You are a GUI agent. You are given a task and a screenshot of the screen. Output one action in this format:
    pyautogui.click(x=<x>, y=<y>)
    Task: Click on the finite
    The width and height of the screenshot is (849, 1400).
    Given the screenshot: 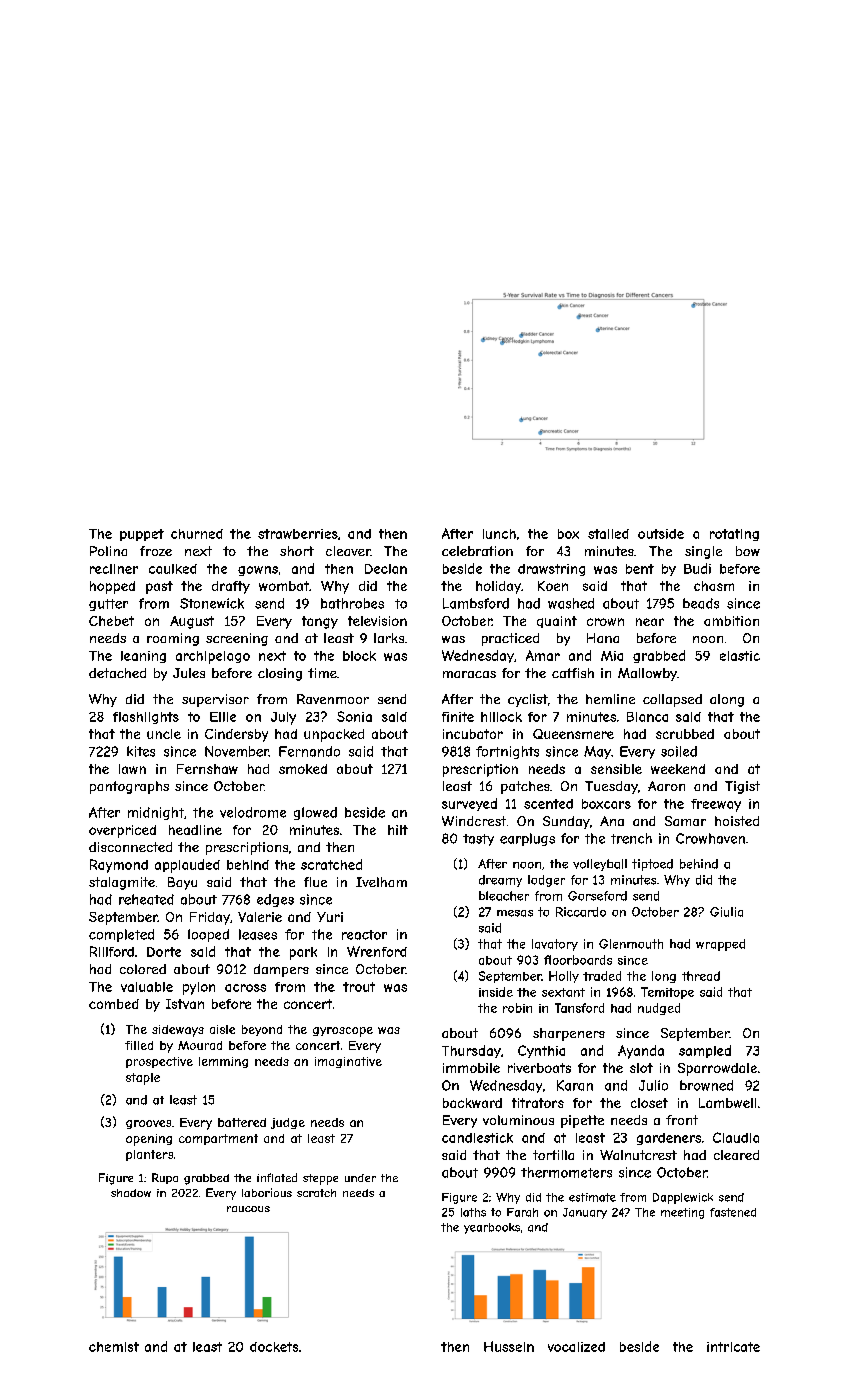 What is the action you would take?
    pyautogui.click(x=458, y=717)
